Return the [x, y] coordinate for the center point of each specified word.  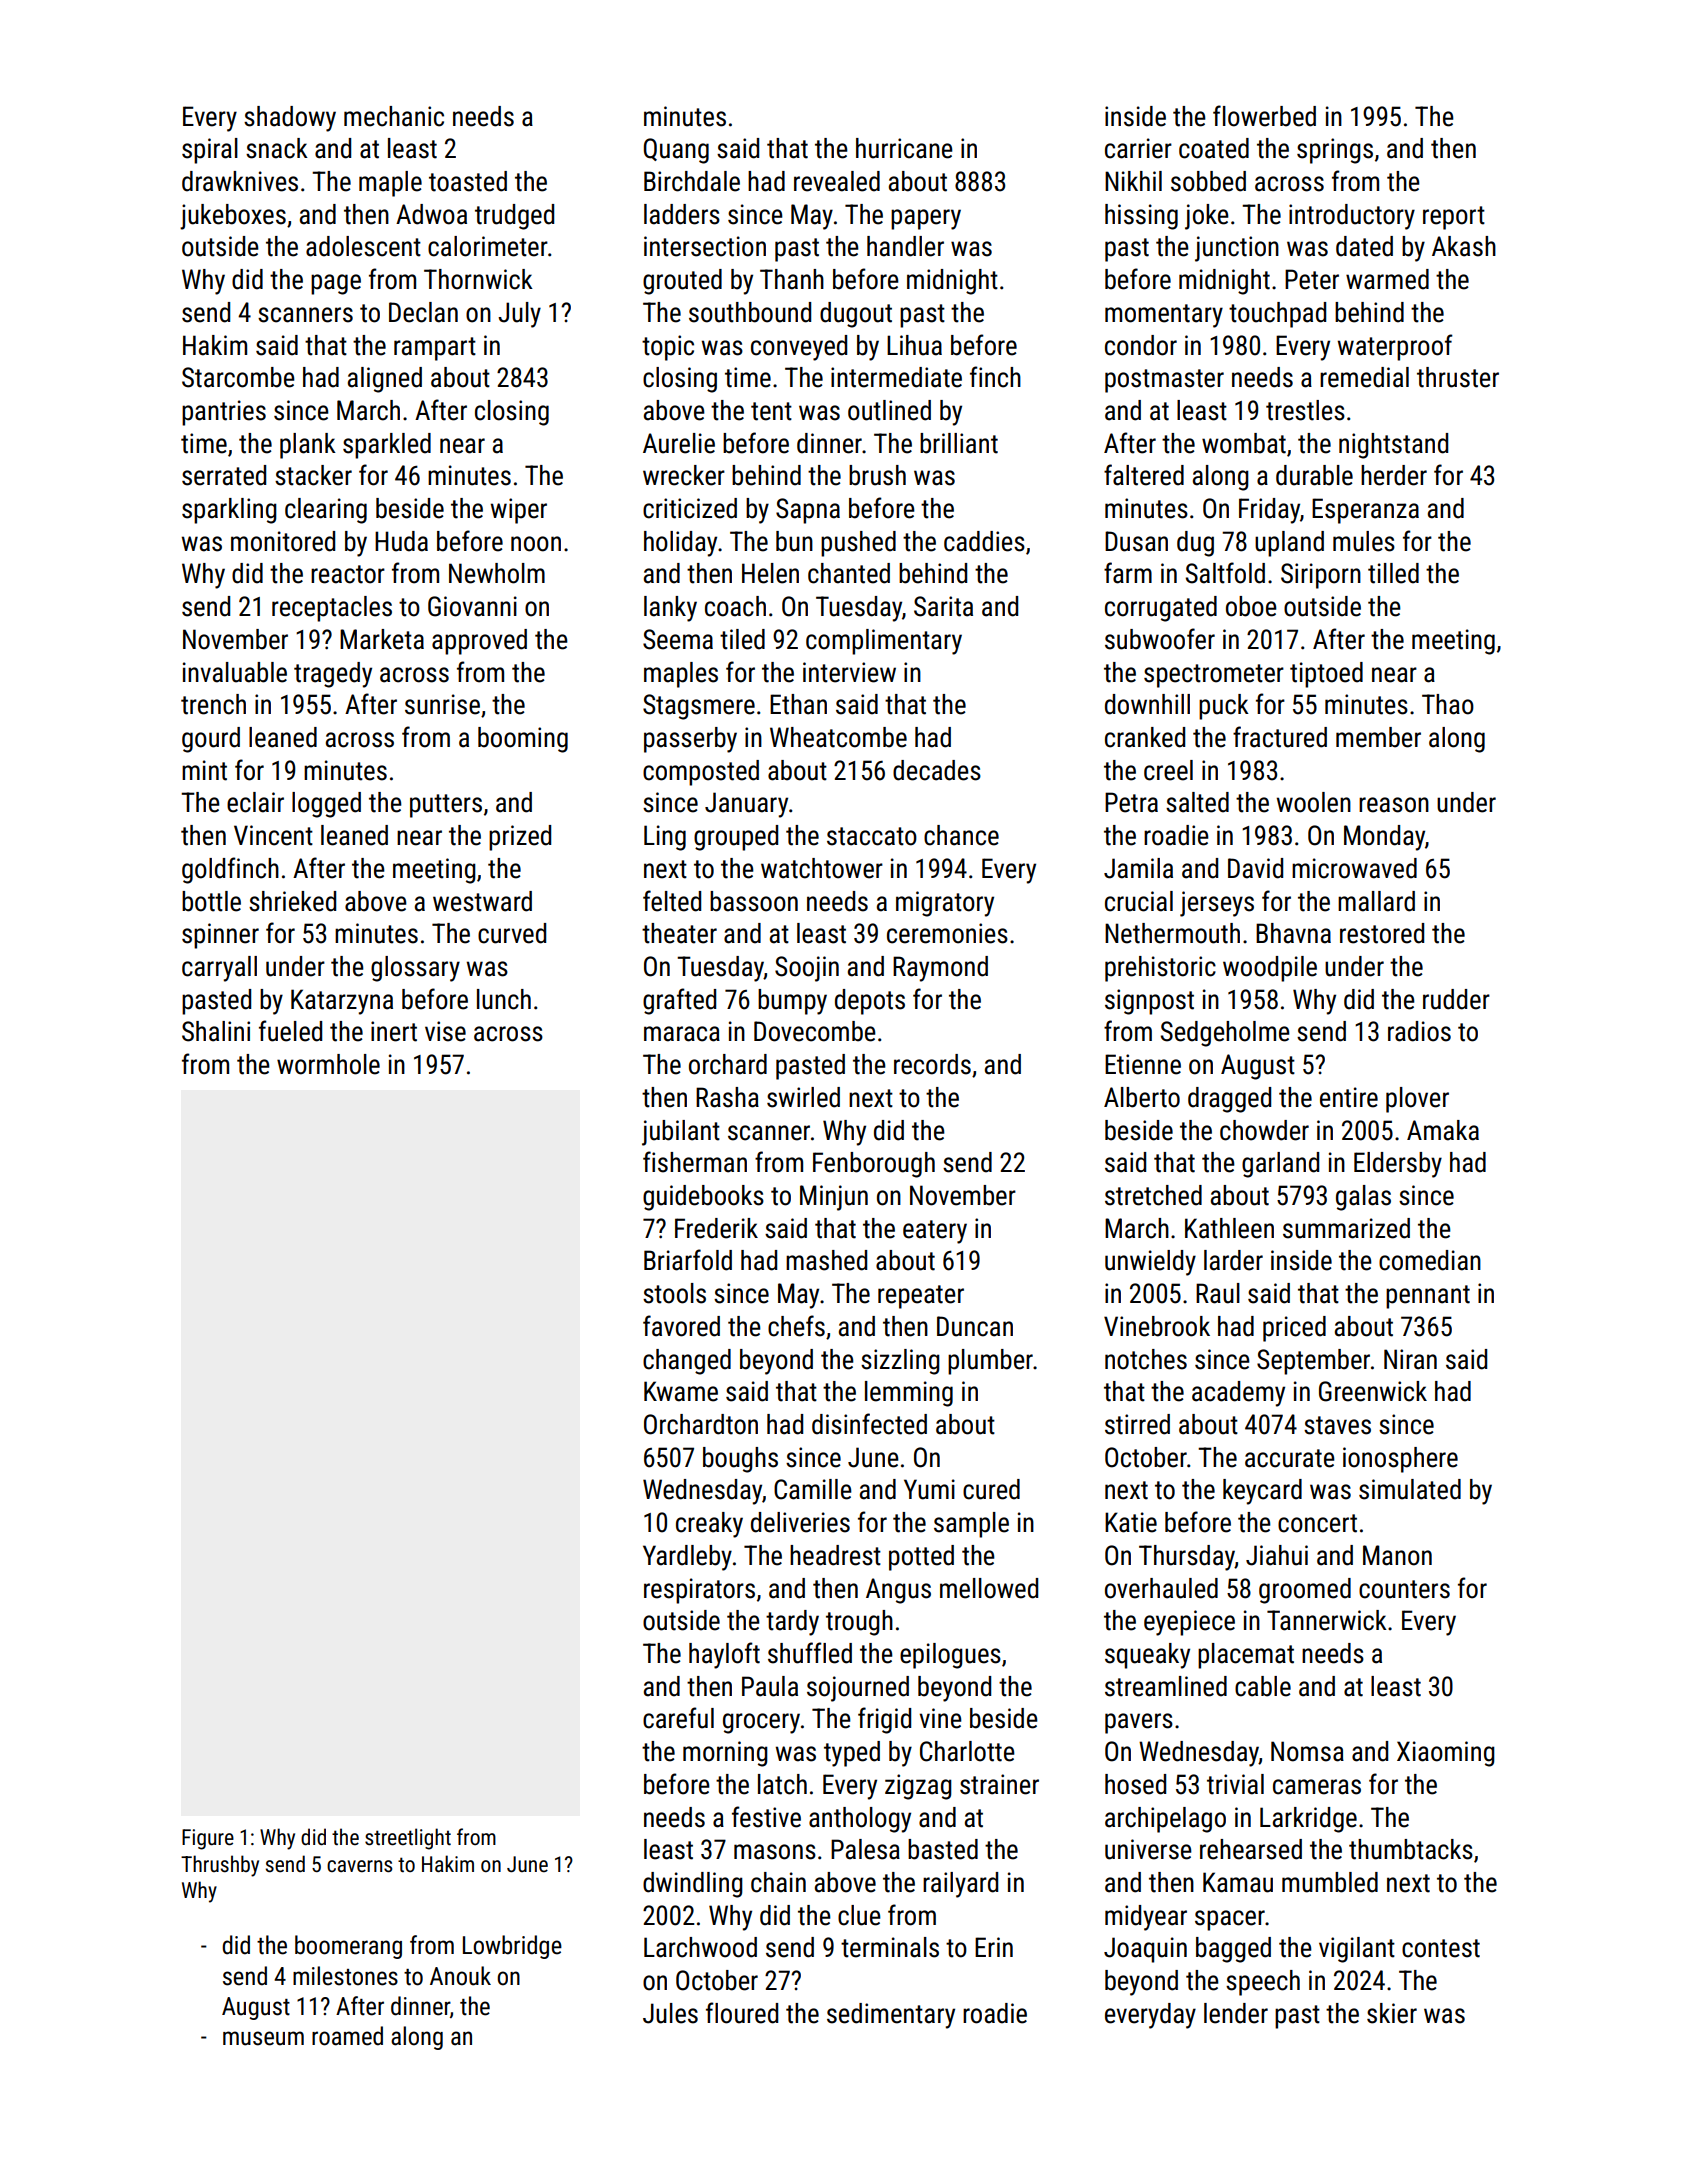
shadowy [290, 119]
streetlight [408, 1839]
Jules [670, 2013]
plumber [990, 1362]
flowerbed [1264, 116]
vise [445, 1031]
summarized [1346, 1228]
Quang [676, 151]
